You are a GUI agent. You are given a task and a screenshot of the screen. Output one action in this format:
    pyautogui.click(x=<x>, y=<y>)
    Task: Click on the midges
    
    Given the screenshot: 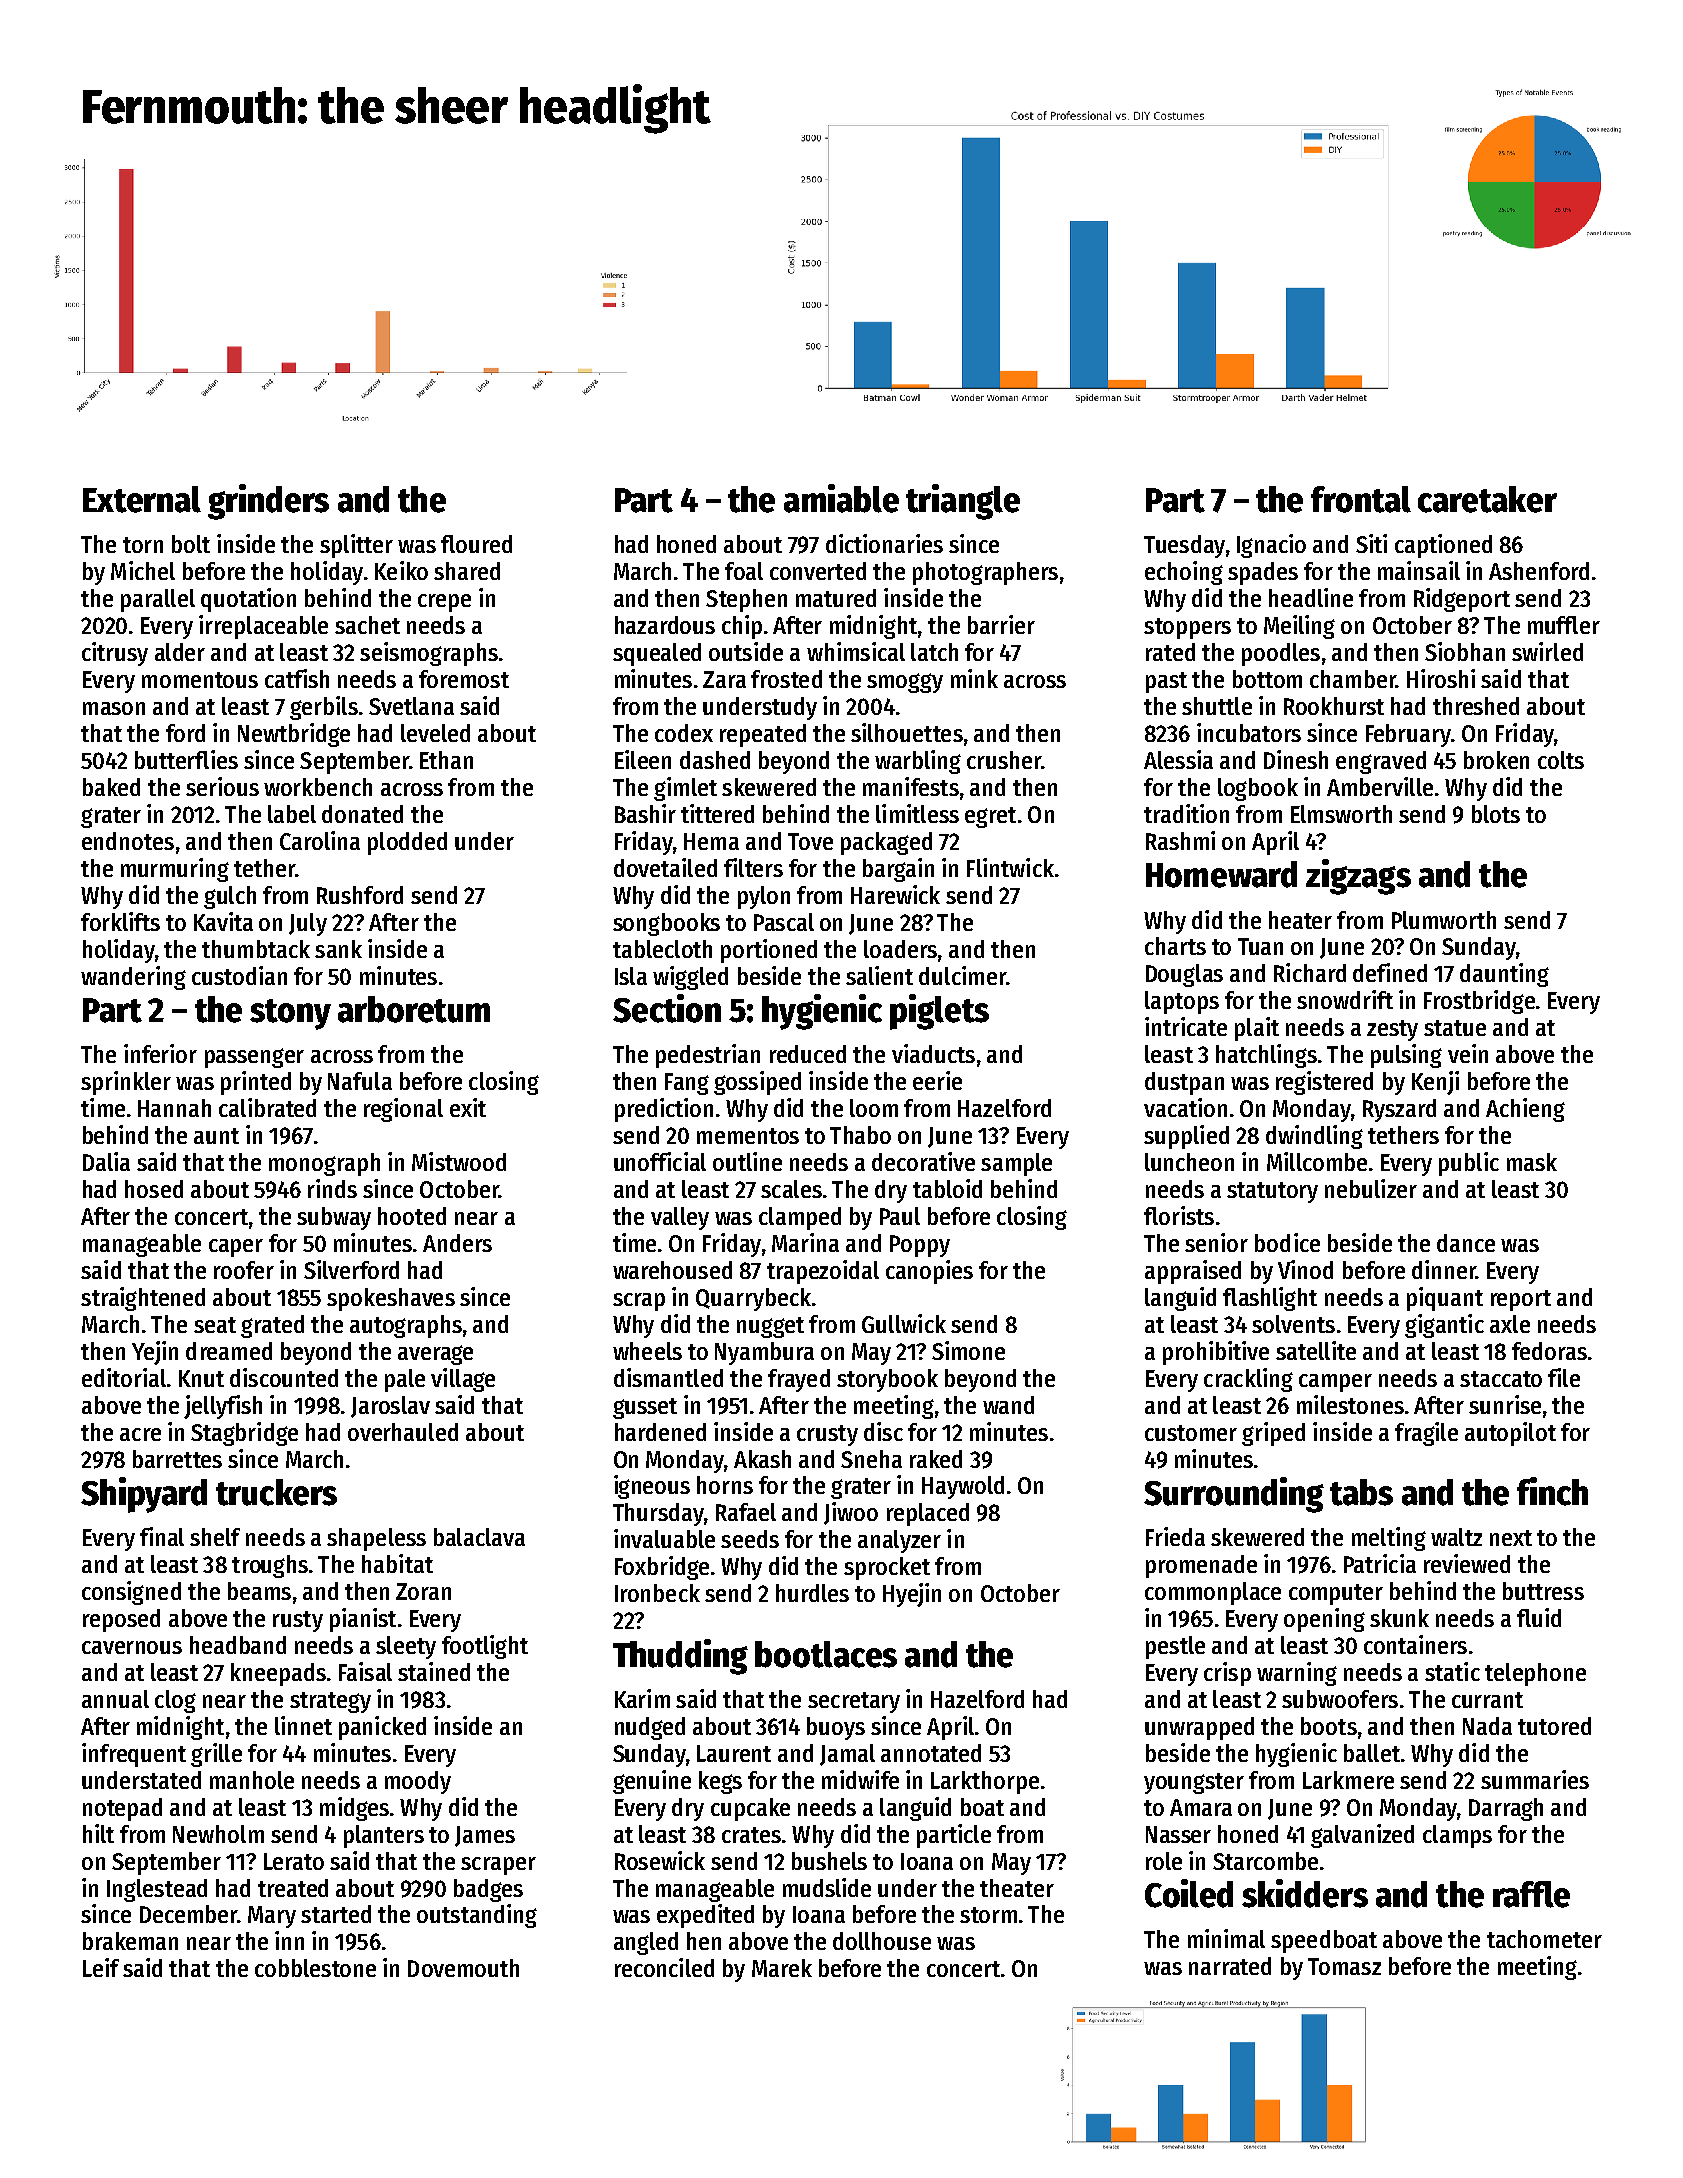 What is the action you would take?
    pyautogui.click(x=354, y=1809)
